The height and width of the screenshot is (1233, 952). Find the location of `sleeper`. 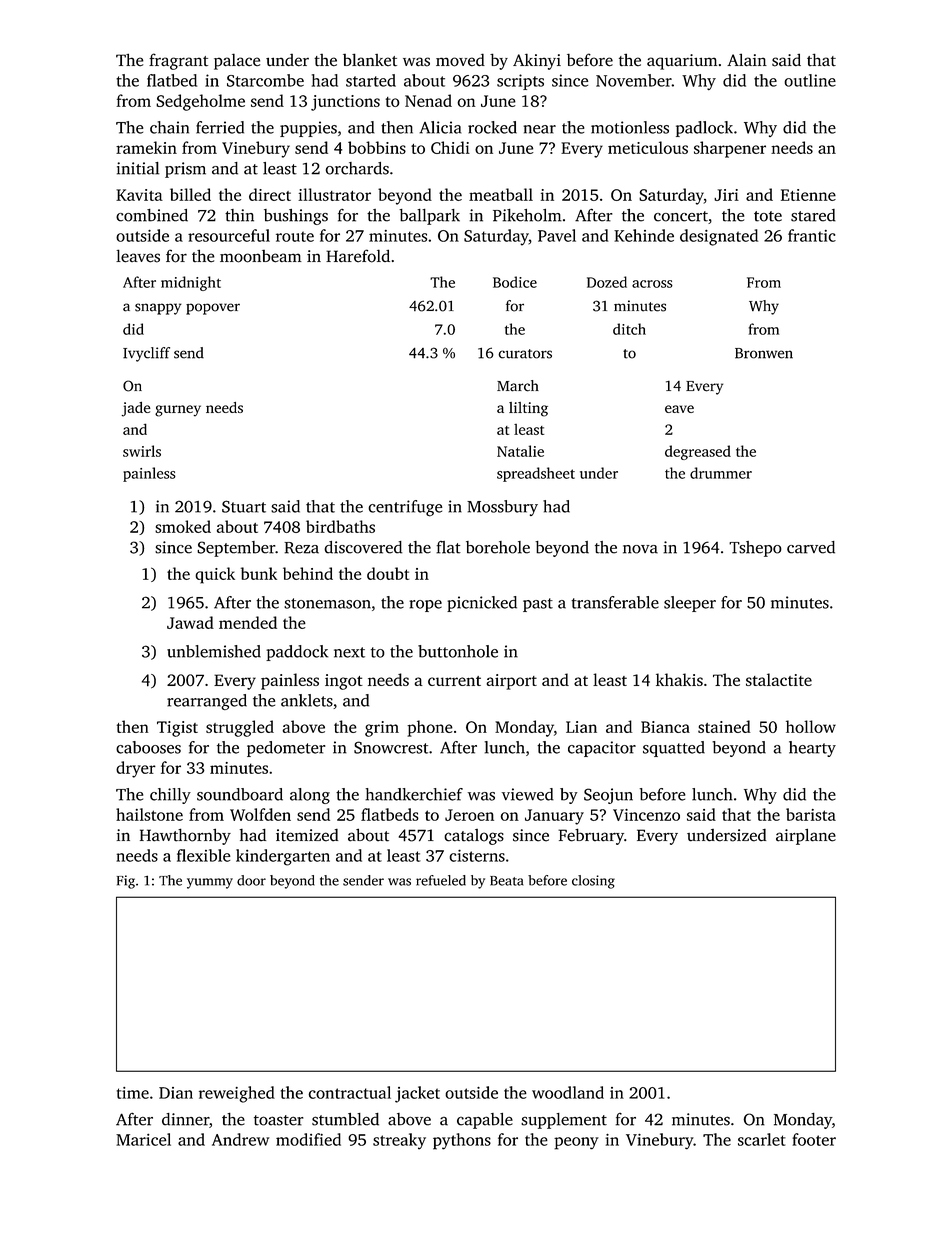

sleeper is located at coordinates (690, 604).
